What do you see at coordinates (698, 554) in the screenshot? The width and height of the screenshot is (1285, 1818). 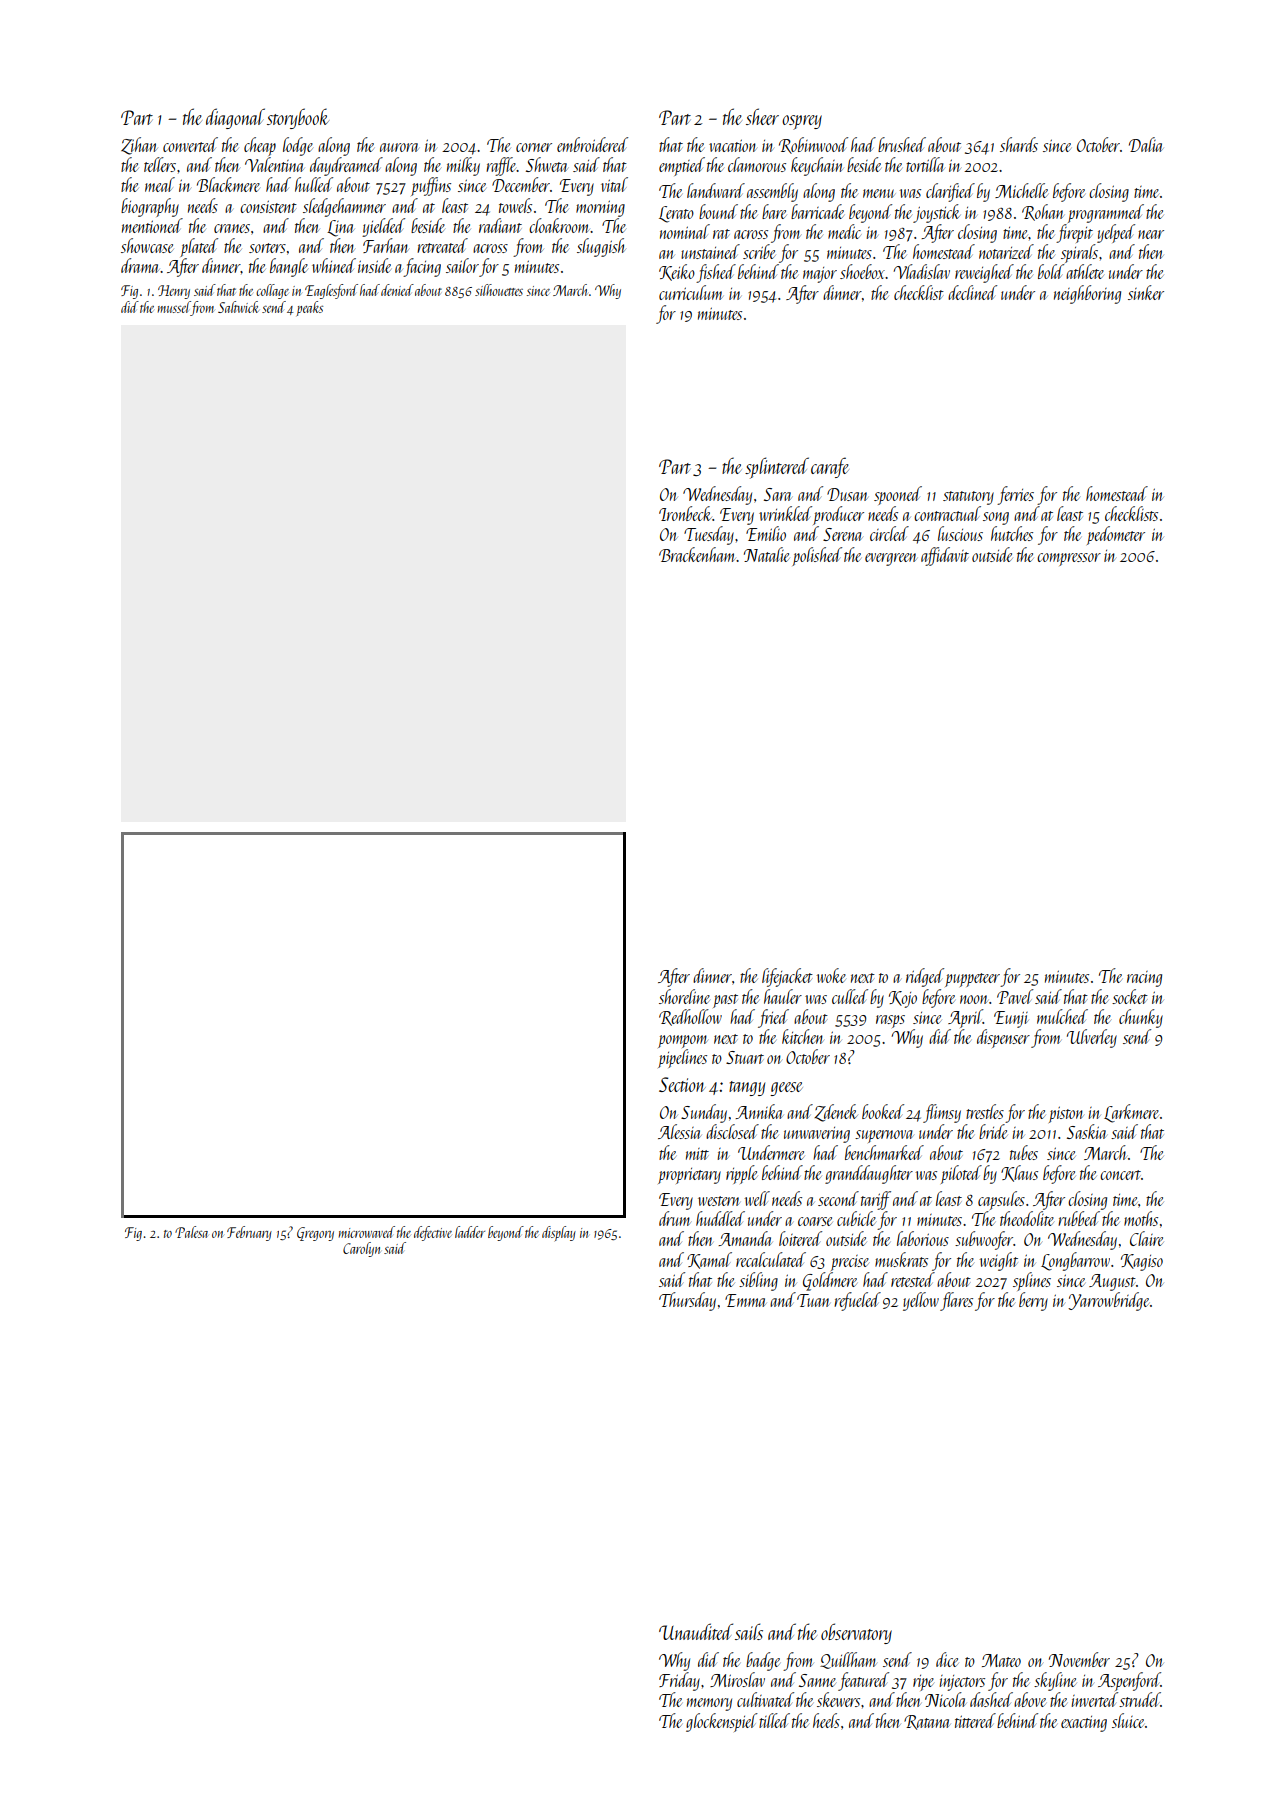 I see `Brackenham` at bounding box center [698, 554].
